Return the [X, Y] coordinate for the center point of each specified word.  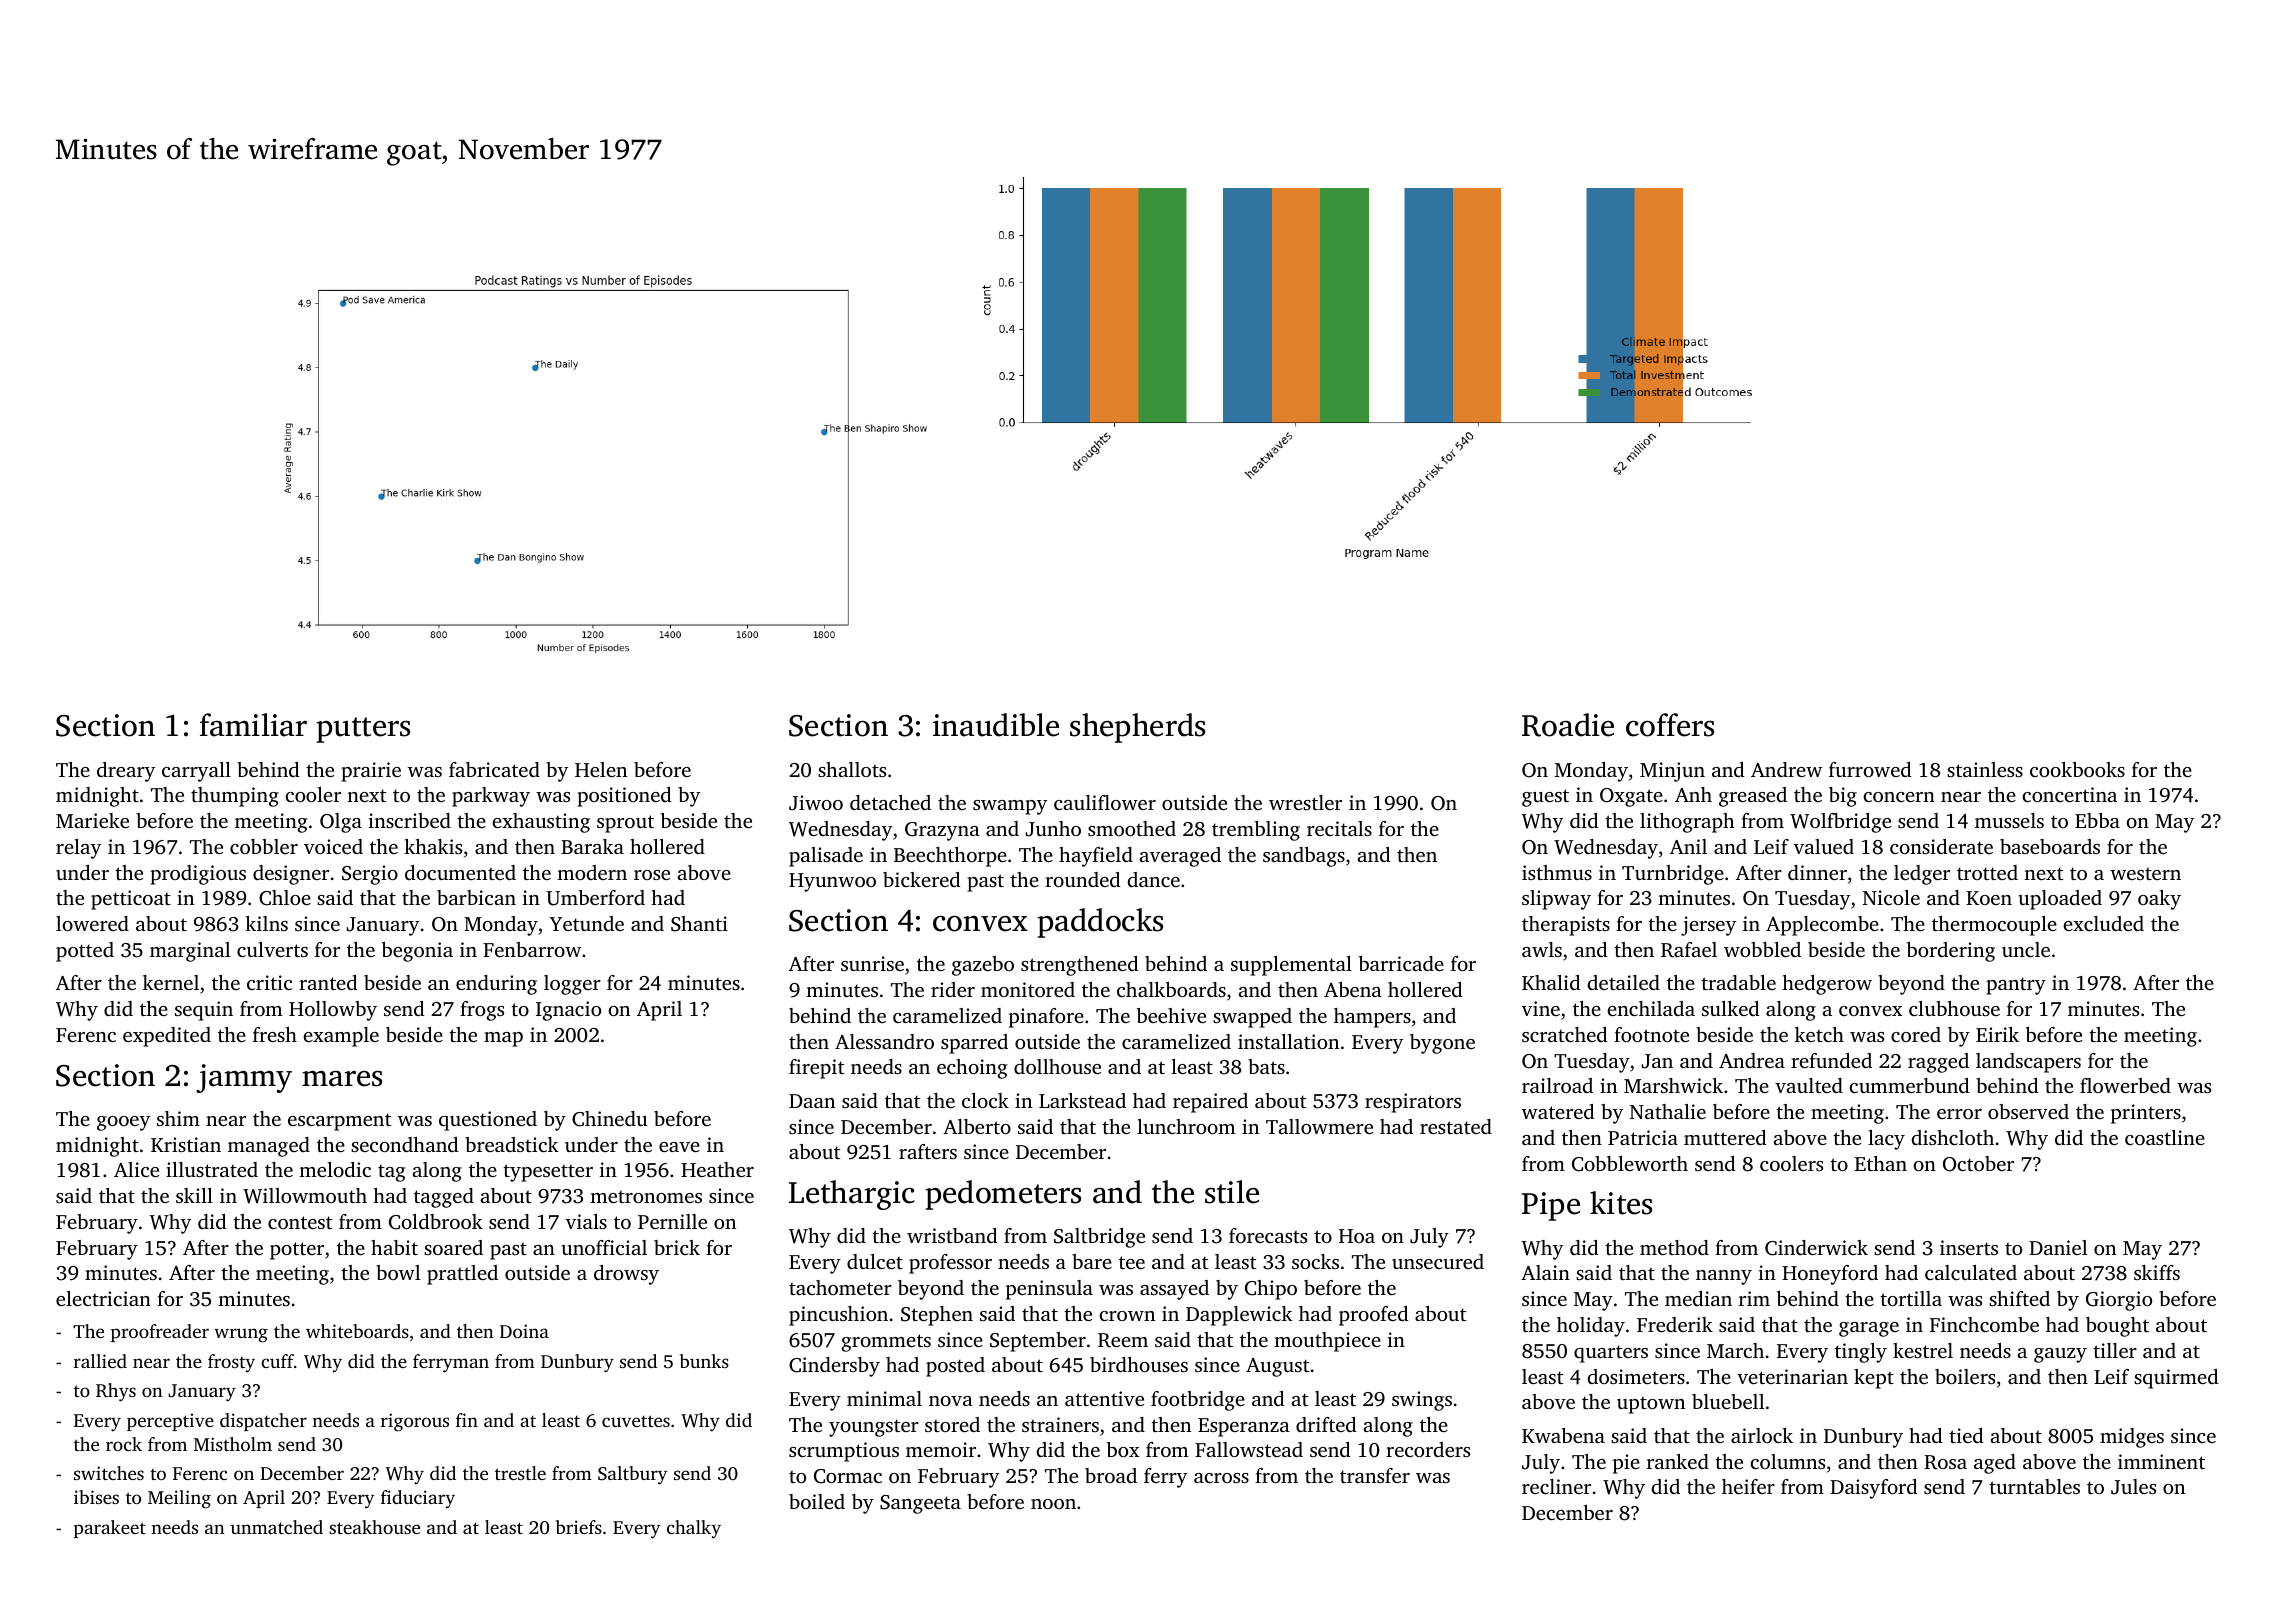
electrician [103, 1298]
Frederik [1675, 1324]
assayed [1174, 1290]
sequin [204, 1011]
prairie [371, 772]
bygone [1442, 1044]
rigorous [415, 1422]
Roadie [1568, 725]
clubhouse [1954, 1008]
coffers [1670, 725]
